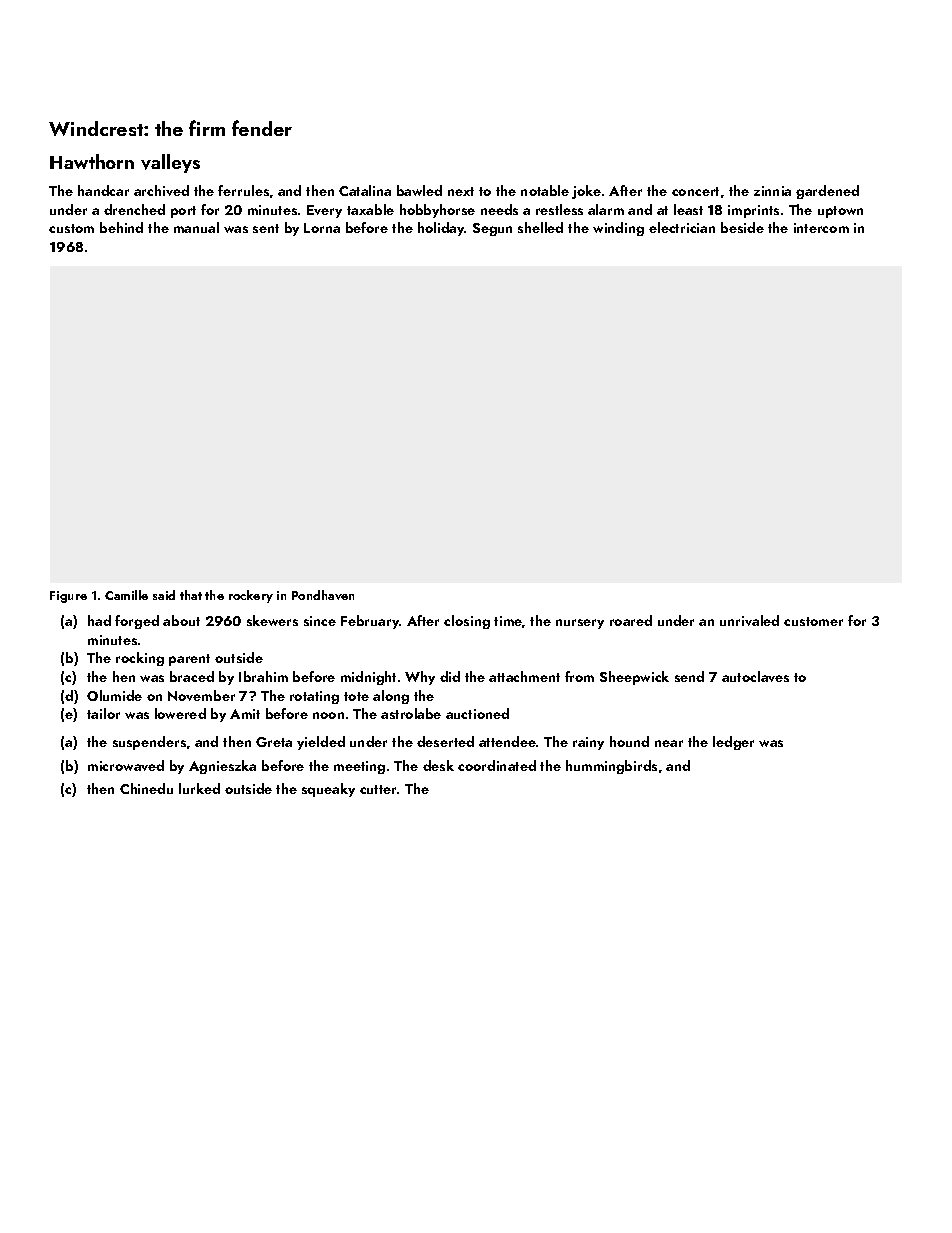 This screenshot has height=1233, width=952. Describe the element at coordinates (545, 190) in the screenshot. I see `notable` at that location.
